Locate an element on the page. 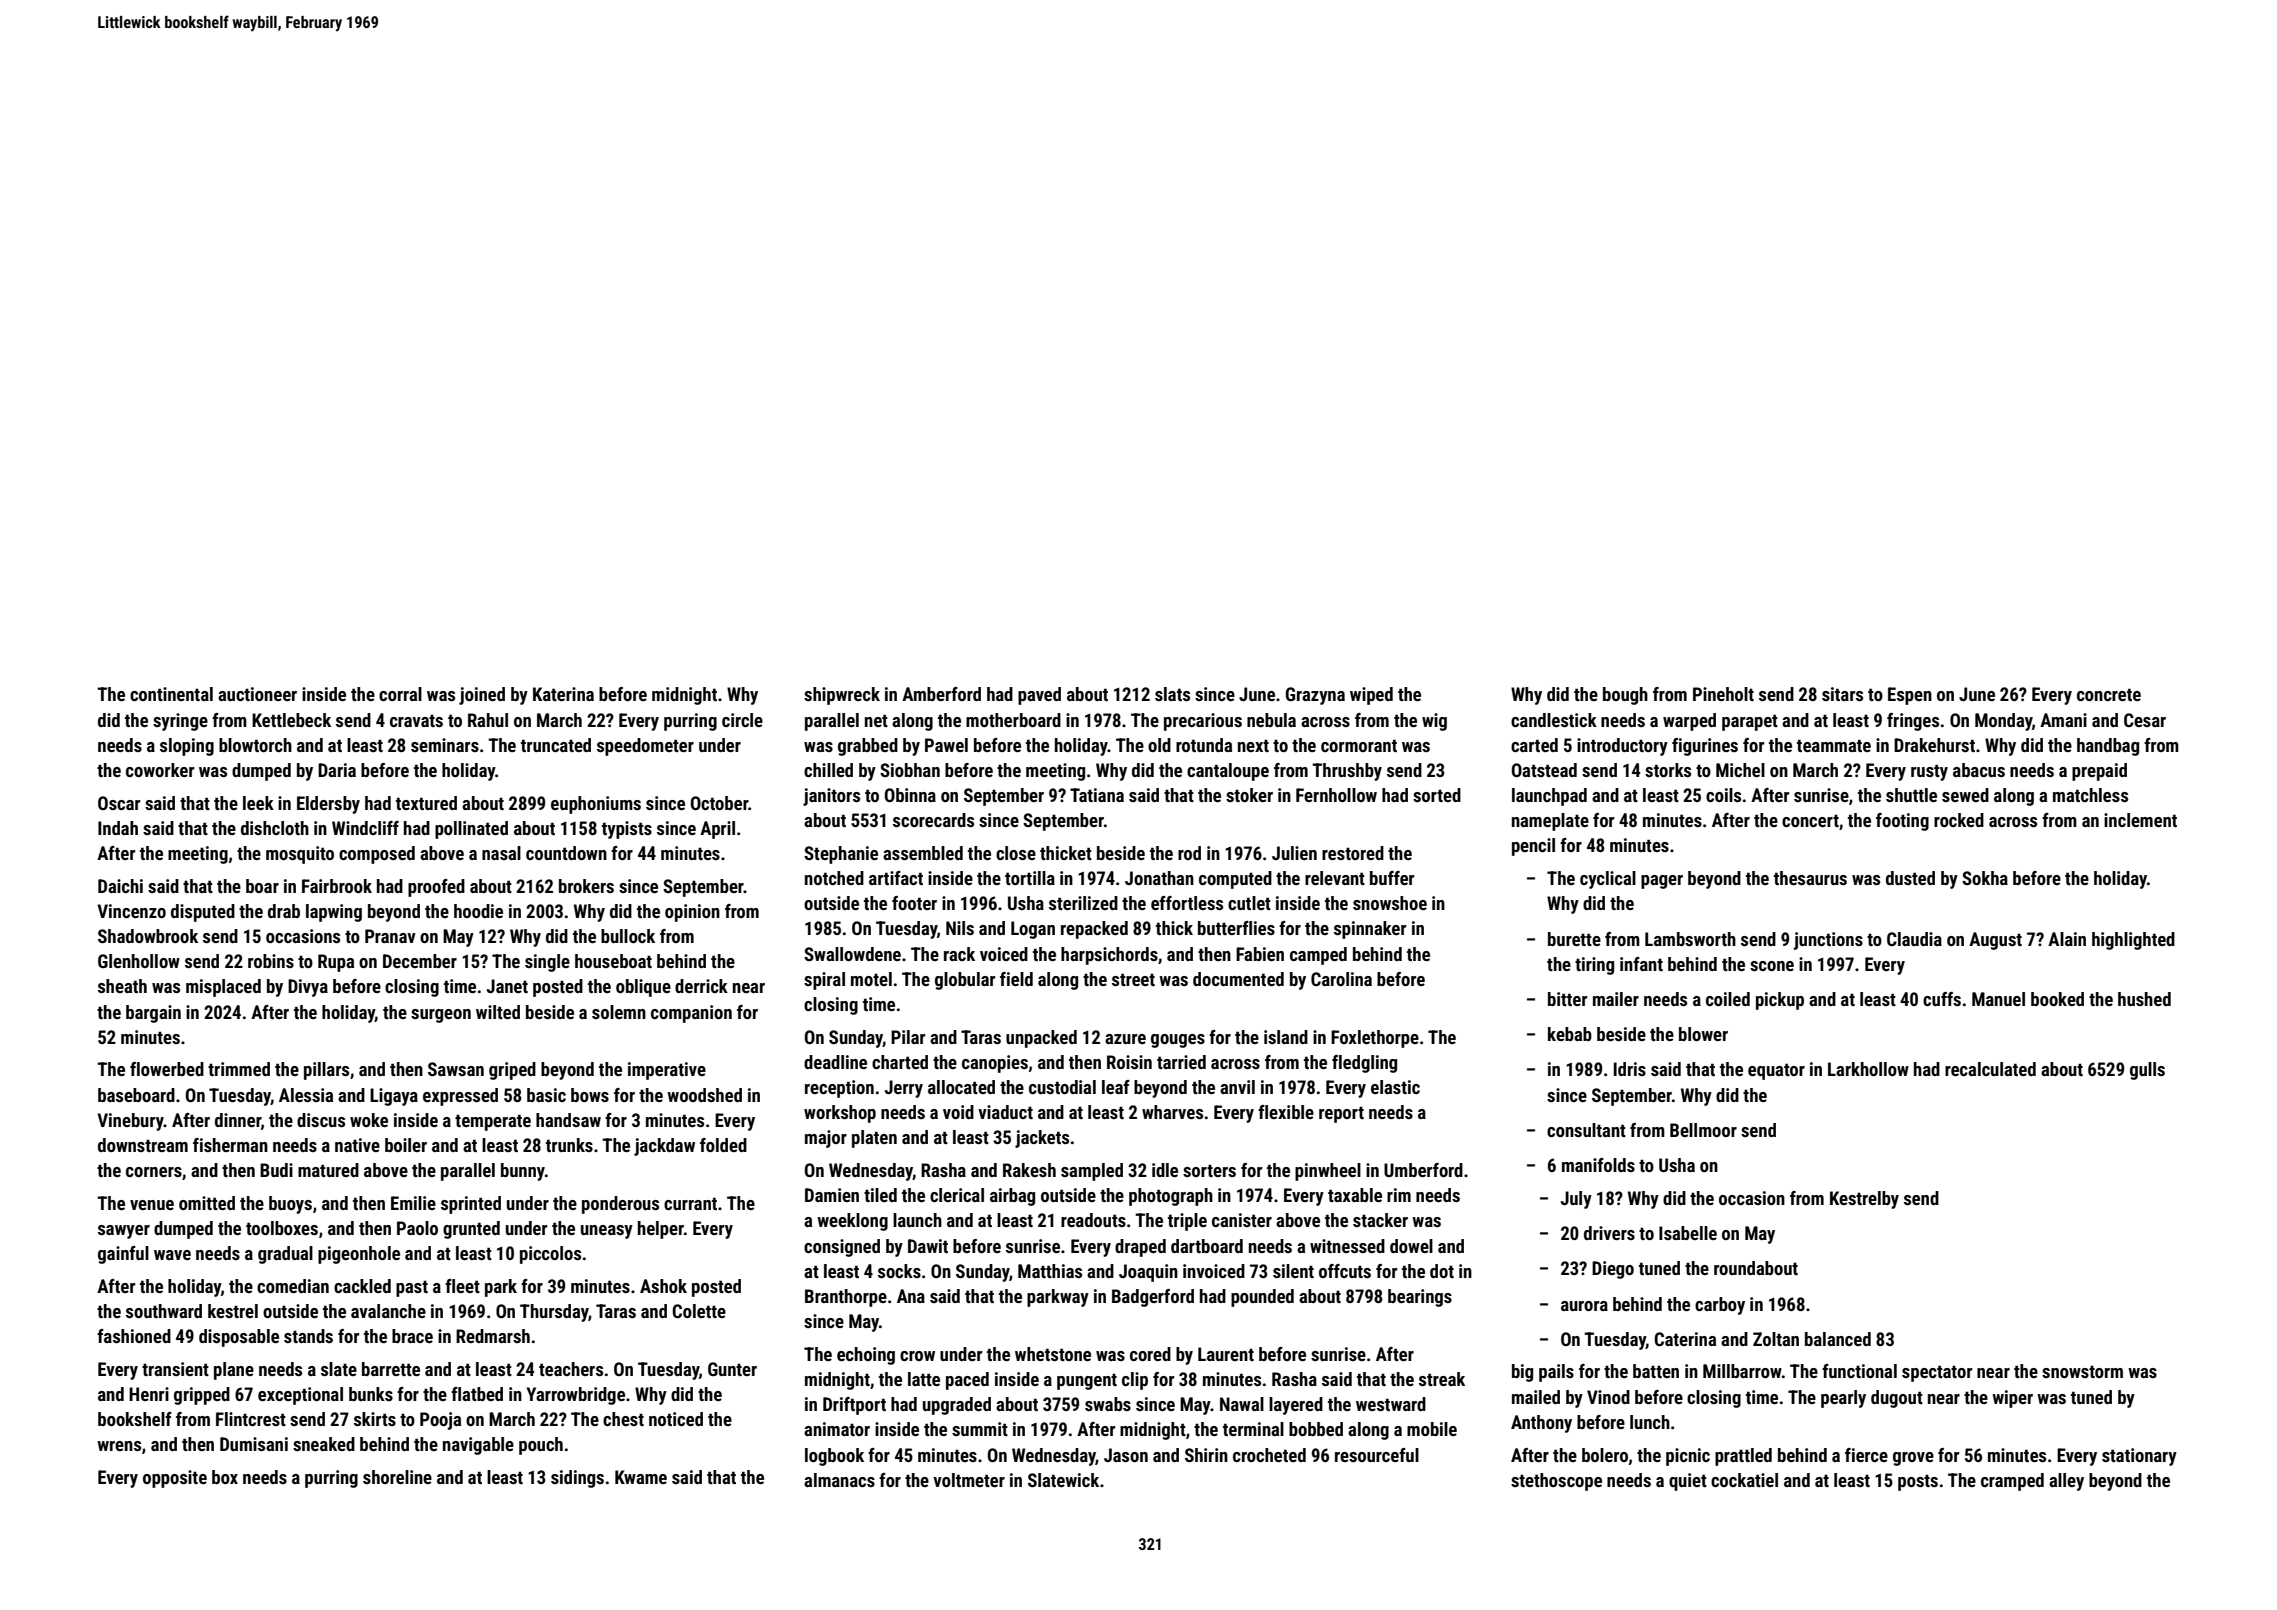 This page has height=1610, width=2277. wiped is located at coordinates (1371, 696).
